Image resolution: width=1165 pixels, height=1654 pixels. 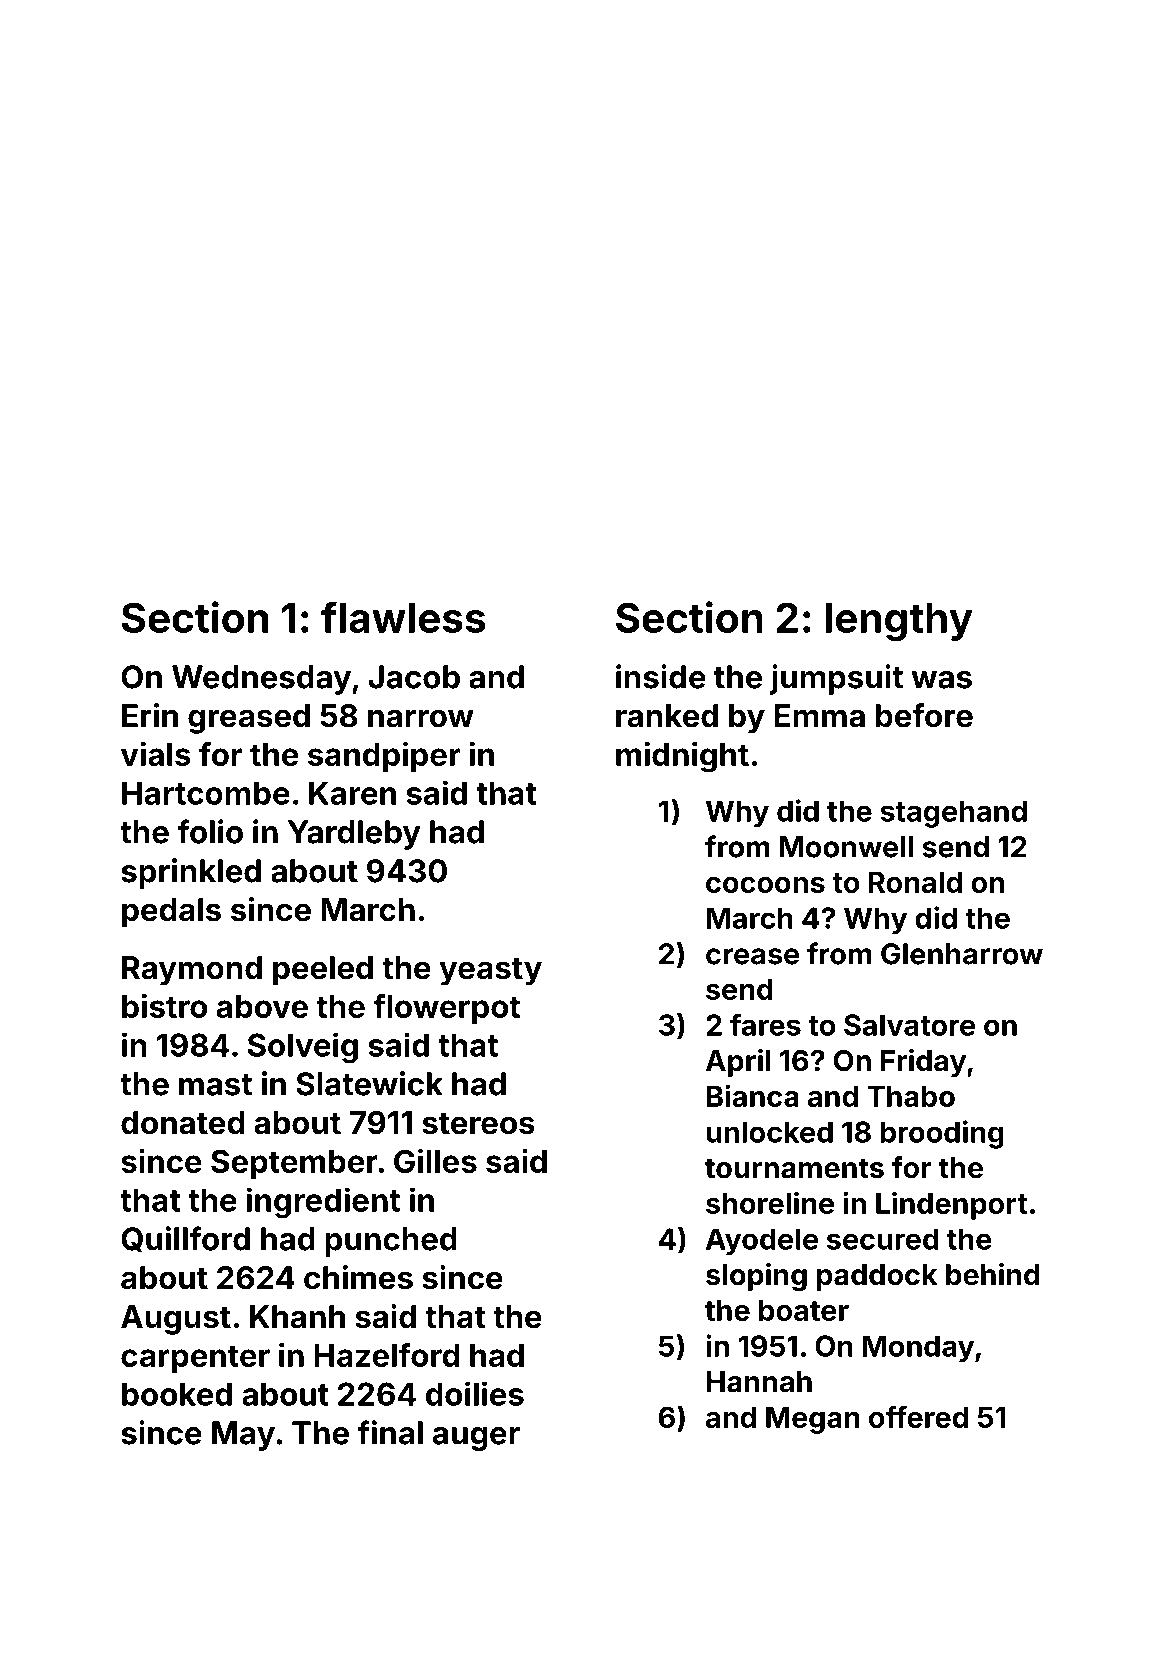 I want to click on chimes, so click(x=358, y=1277).
